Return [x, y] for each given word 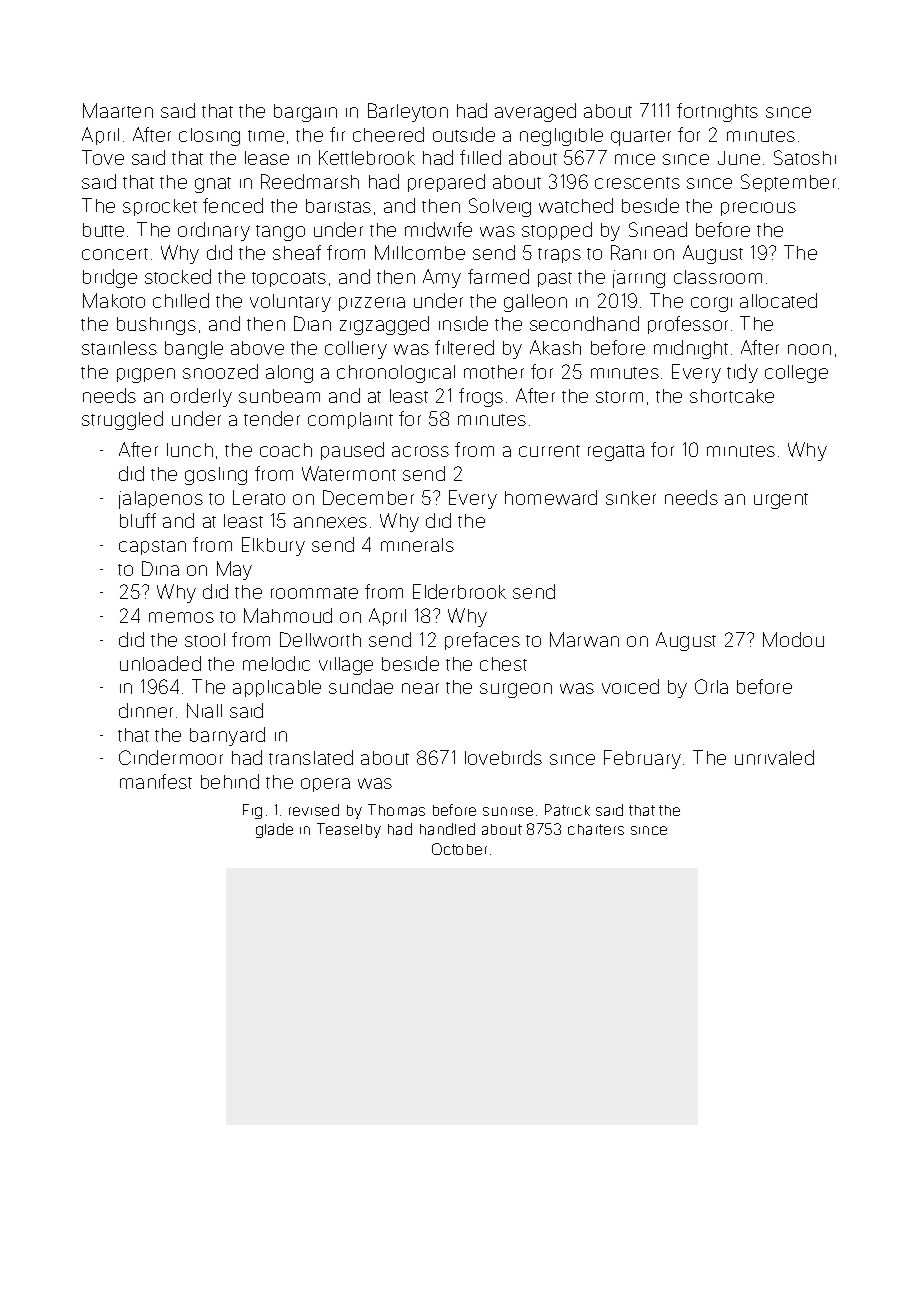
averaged [535, 112]
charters [596, 829]
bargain [305, 113]
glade [274, 830]
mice [635, 159]
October [459, 849]
